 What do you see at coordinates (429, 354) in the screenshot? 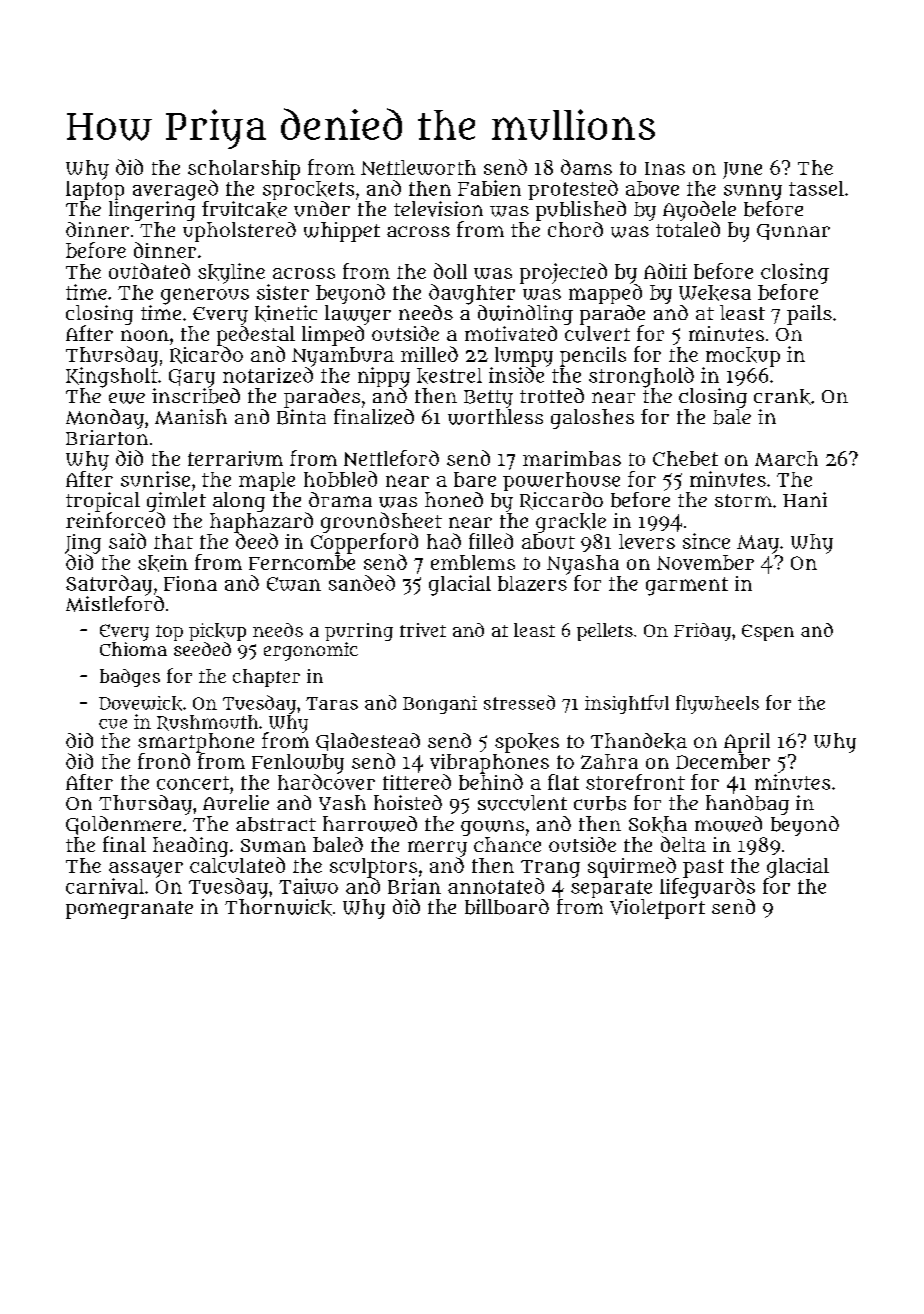
I see `milled` at bounding box center [429, 354].
